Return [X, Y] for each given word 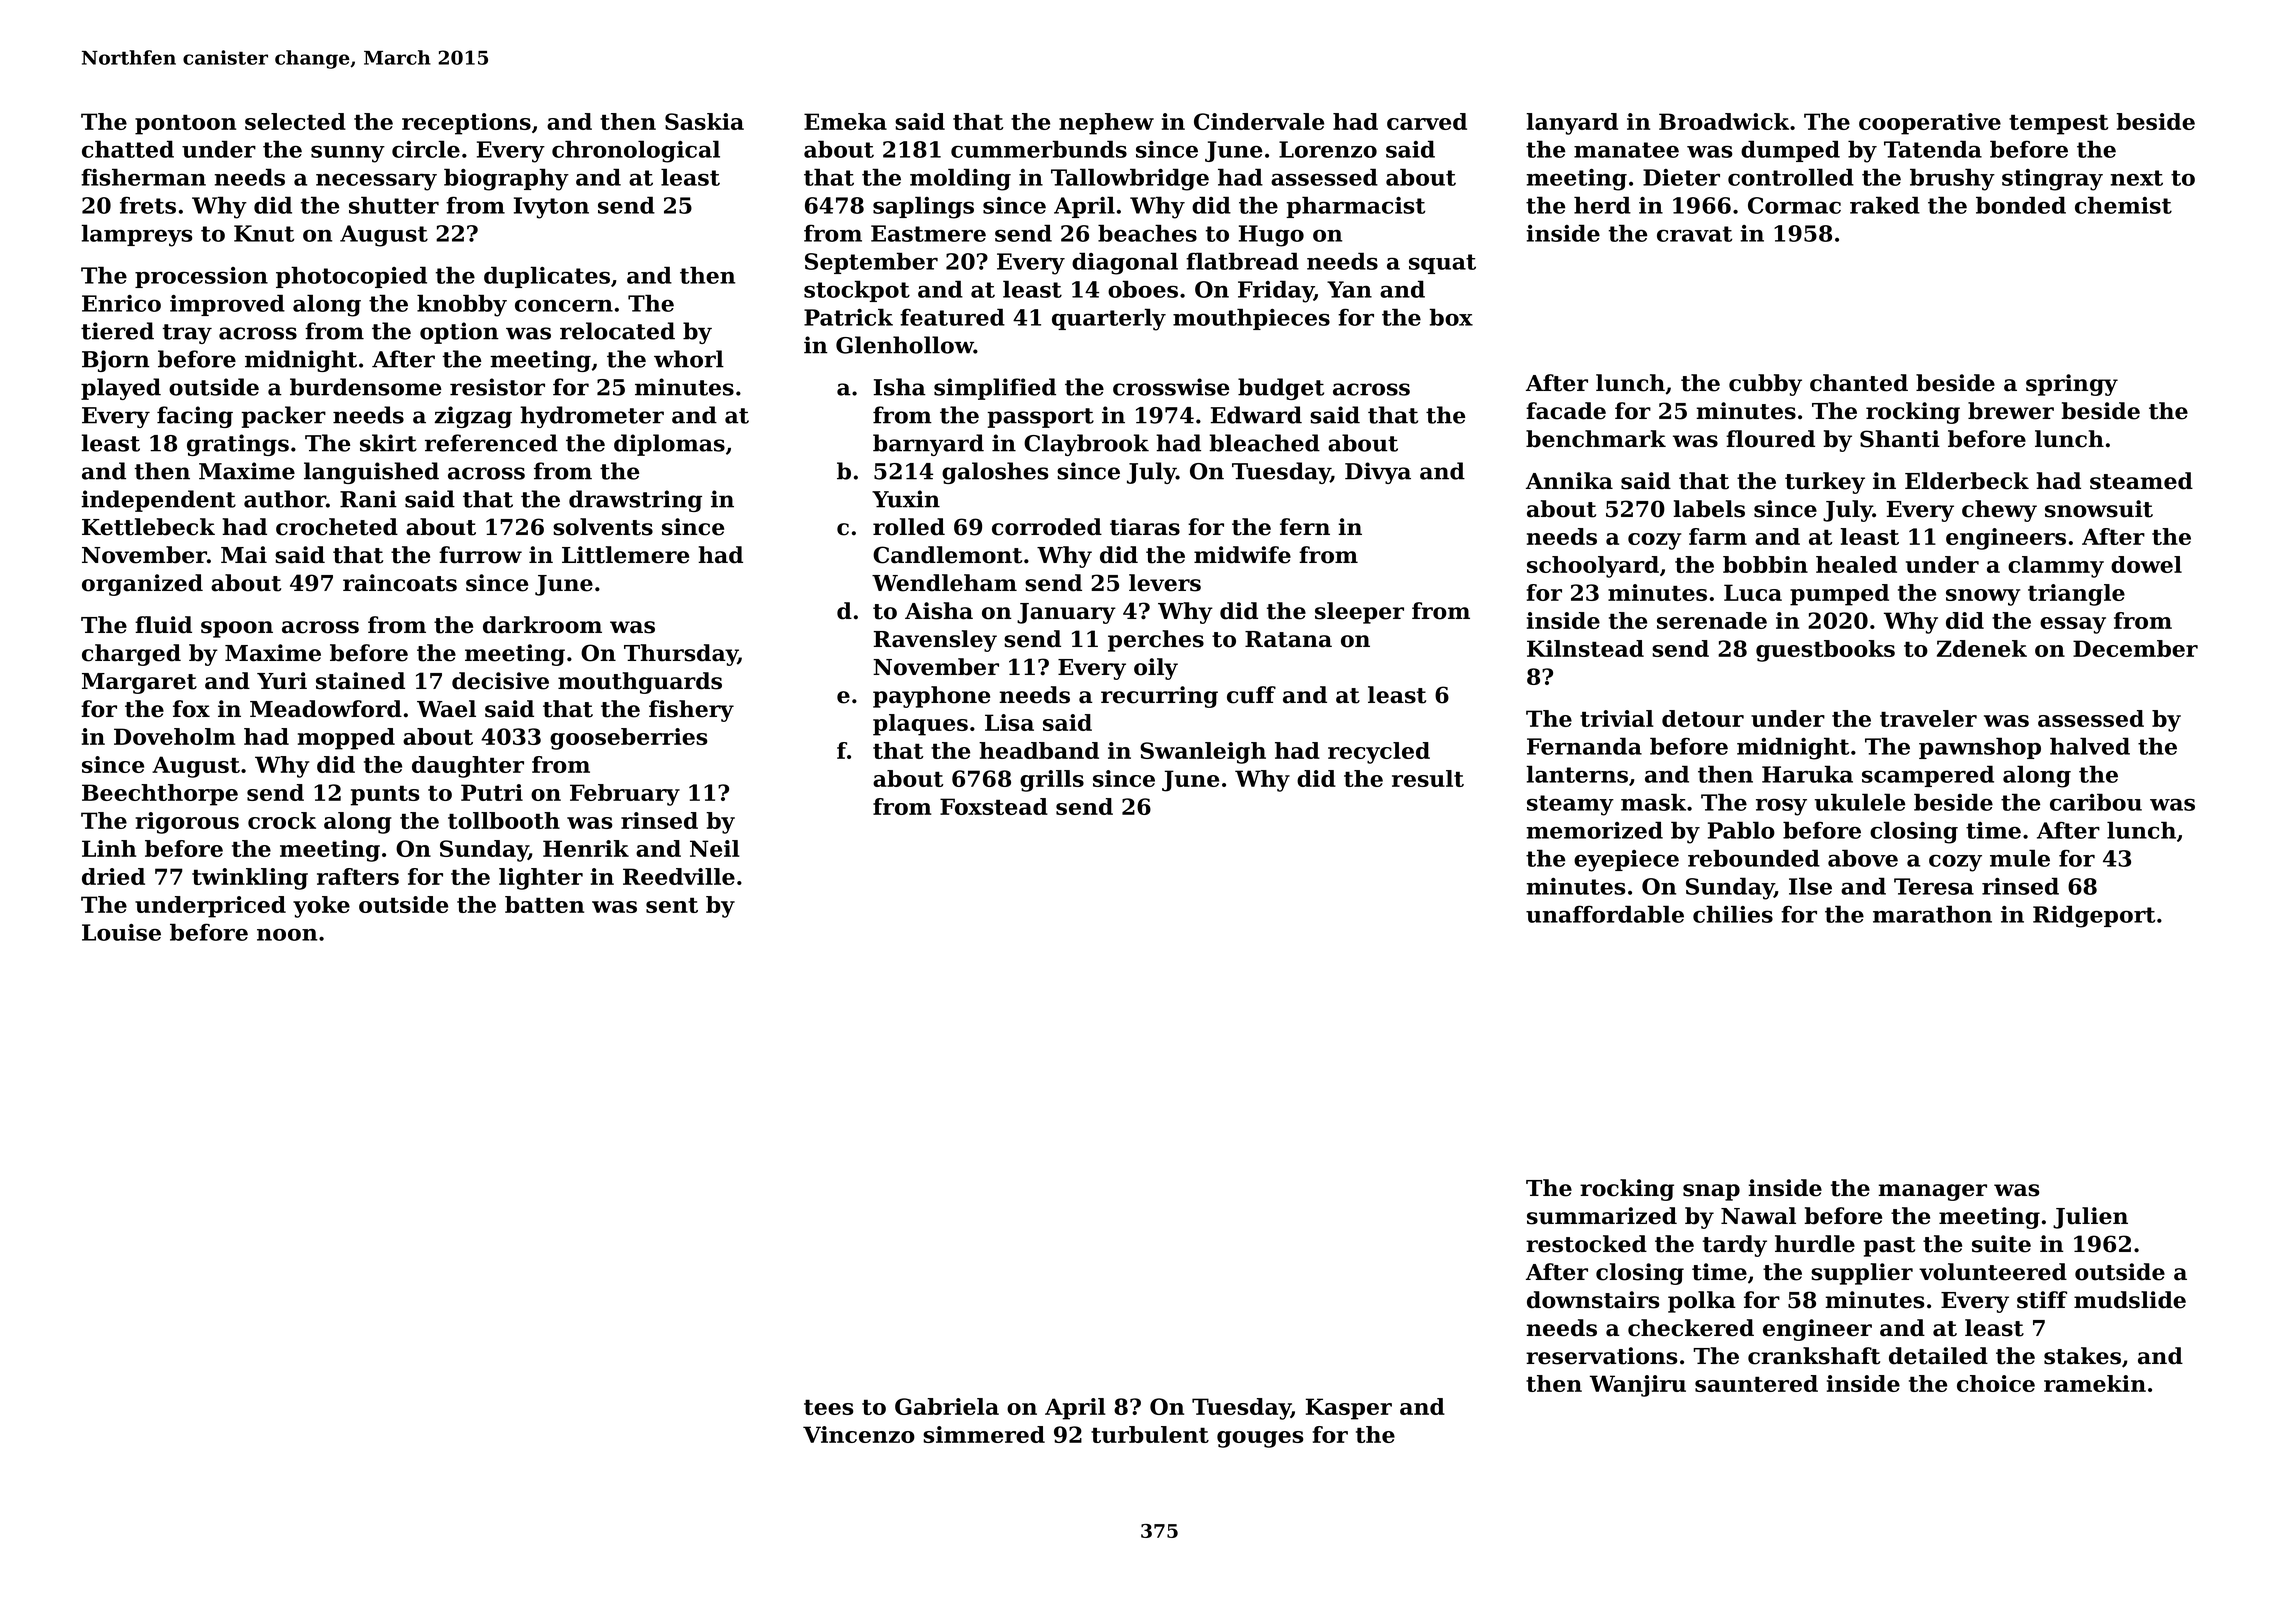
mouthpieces [1251, 319]
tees [829, 1407]
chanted [1859, 383]
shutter [394, 205]
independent [158, 501]
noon [287, 934]
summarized [1602, 1216]
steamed [2141, 481]
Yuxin [906, 499]
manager [1932, 1192]
